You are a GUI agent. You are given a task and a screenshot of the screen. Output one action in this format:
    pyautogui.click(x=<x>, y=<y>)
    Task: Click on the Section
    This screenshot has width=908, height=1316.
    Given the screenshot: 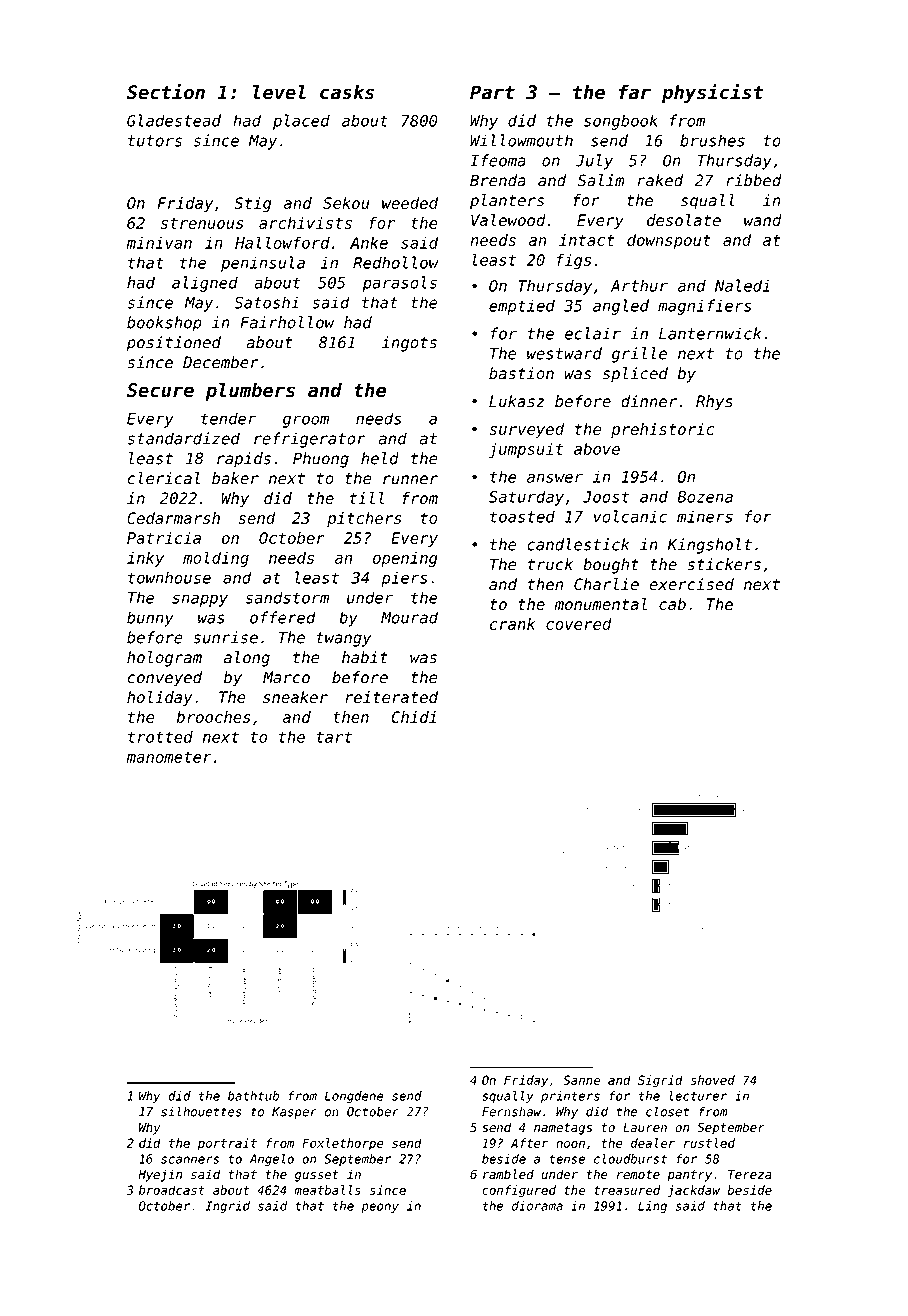 What is the action you would take?
    pyautogui.click(x=166, y=91)
